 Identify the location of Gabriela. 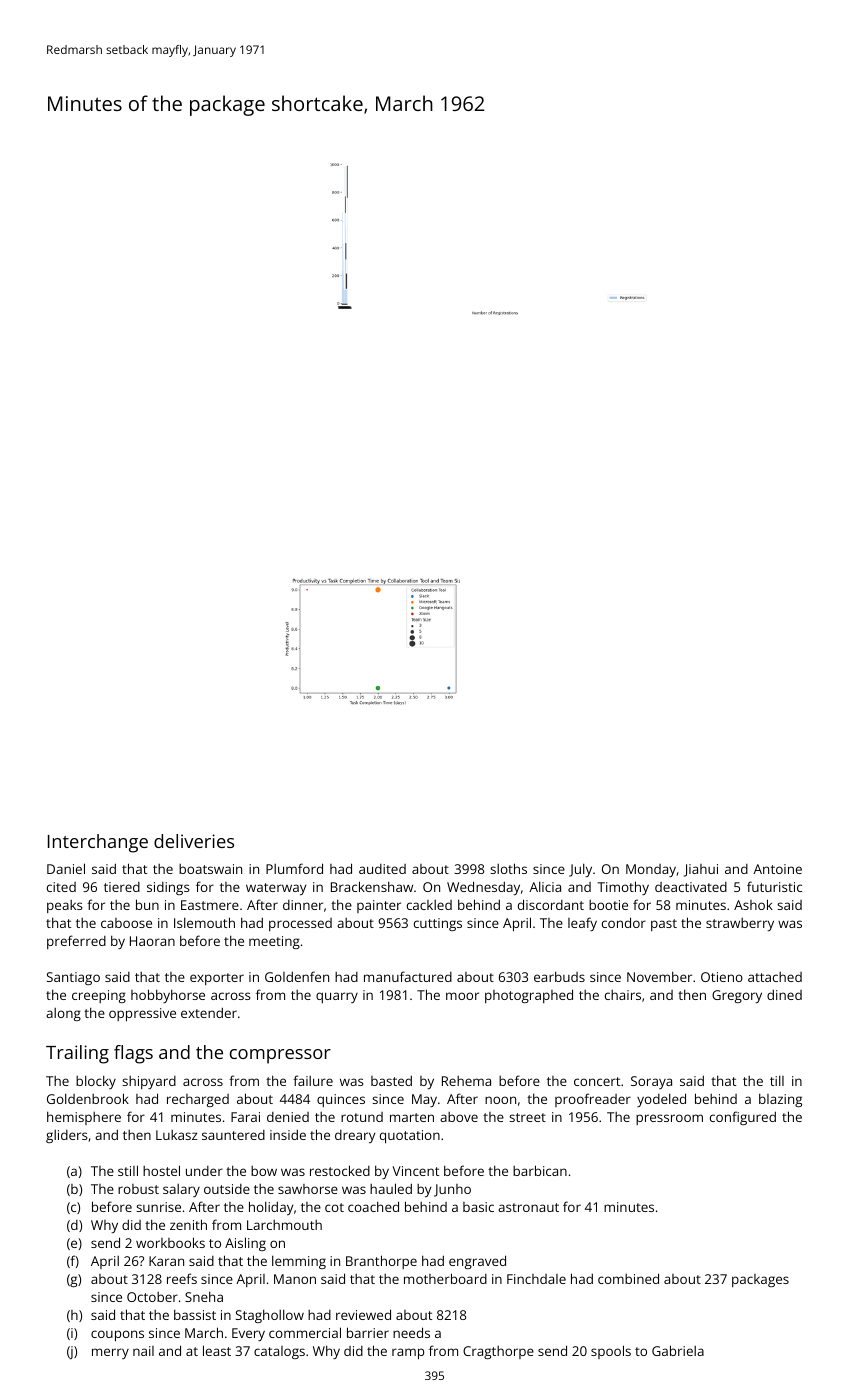
(678, 1350).
